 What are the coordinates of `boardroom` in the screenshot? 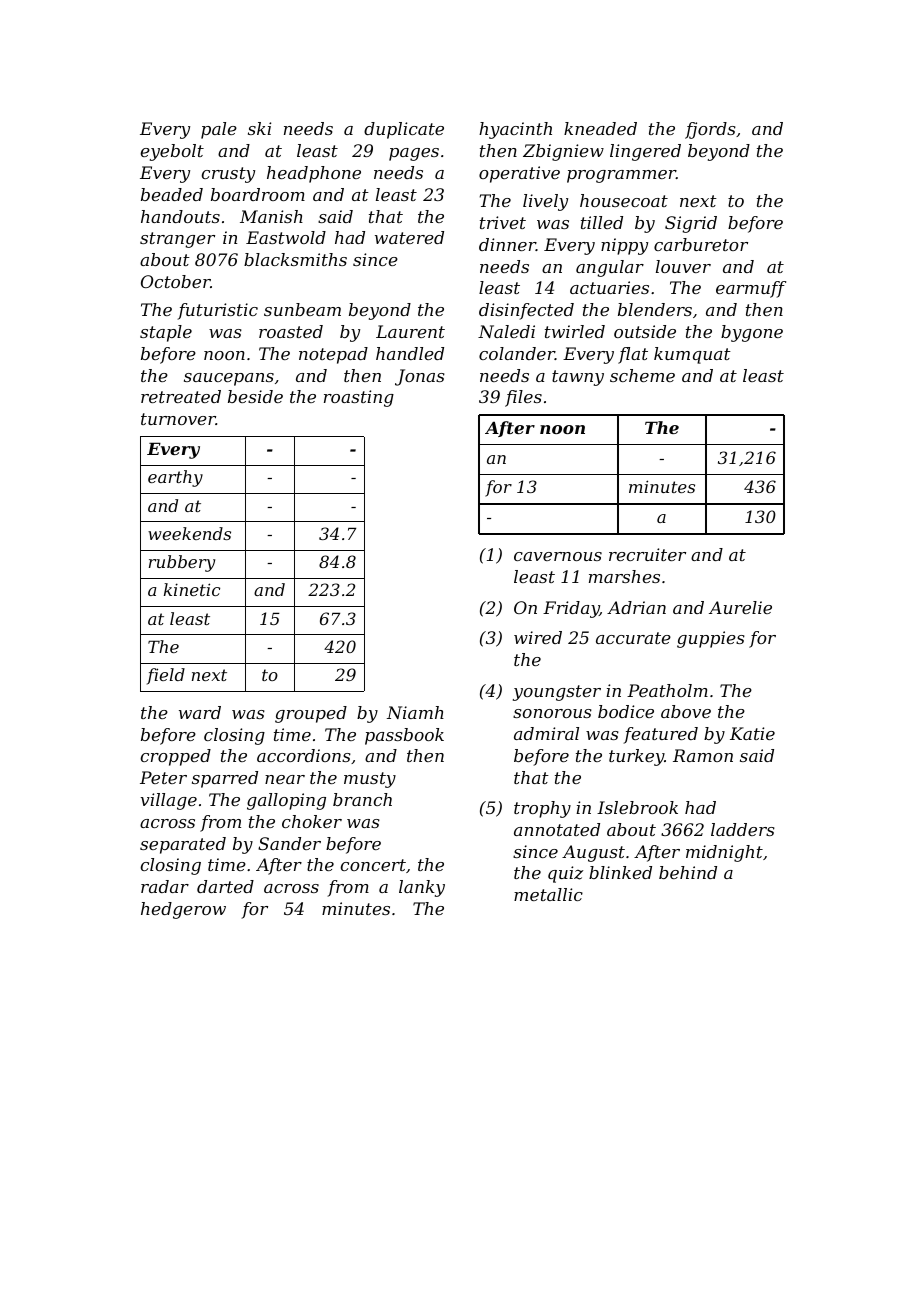 It's located at (258, 194).
